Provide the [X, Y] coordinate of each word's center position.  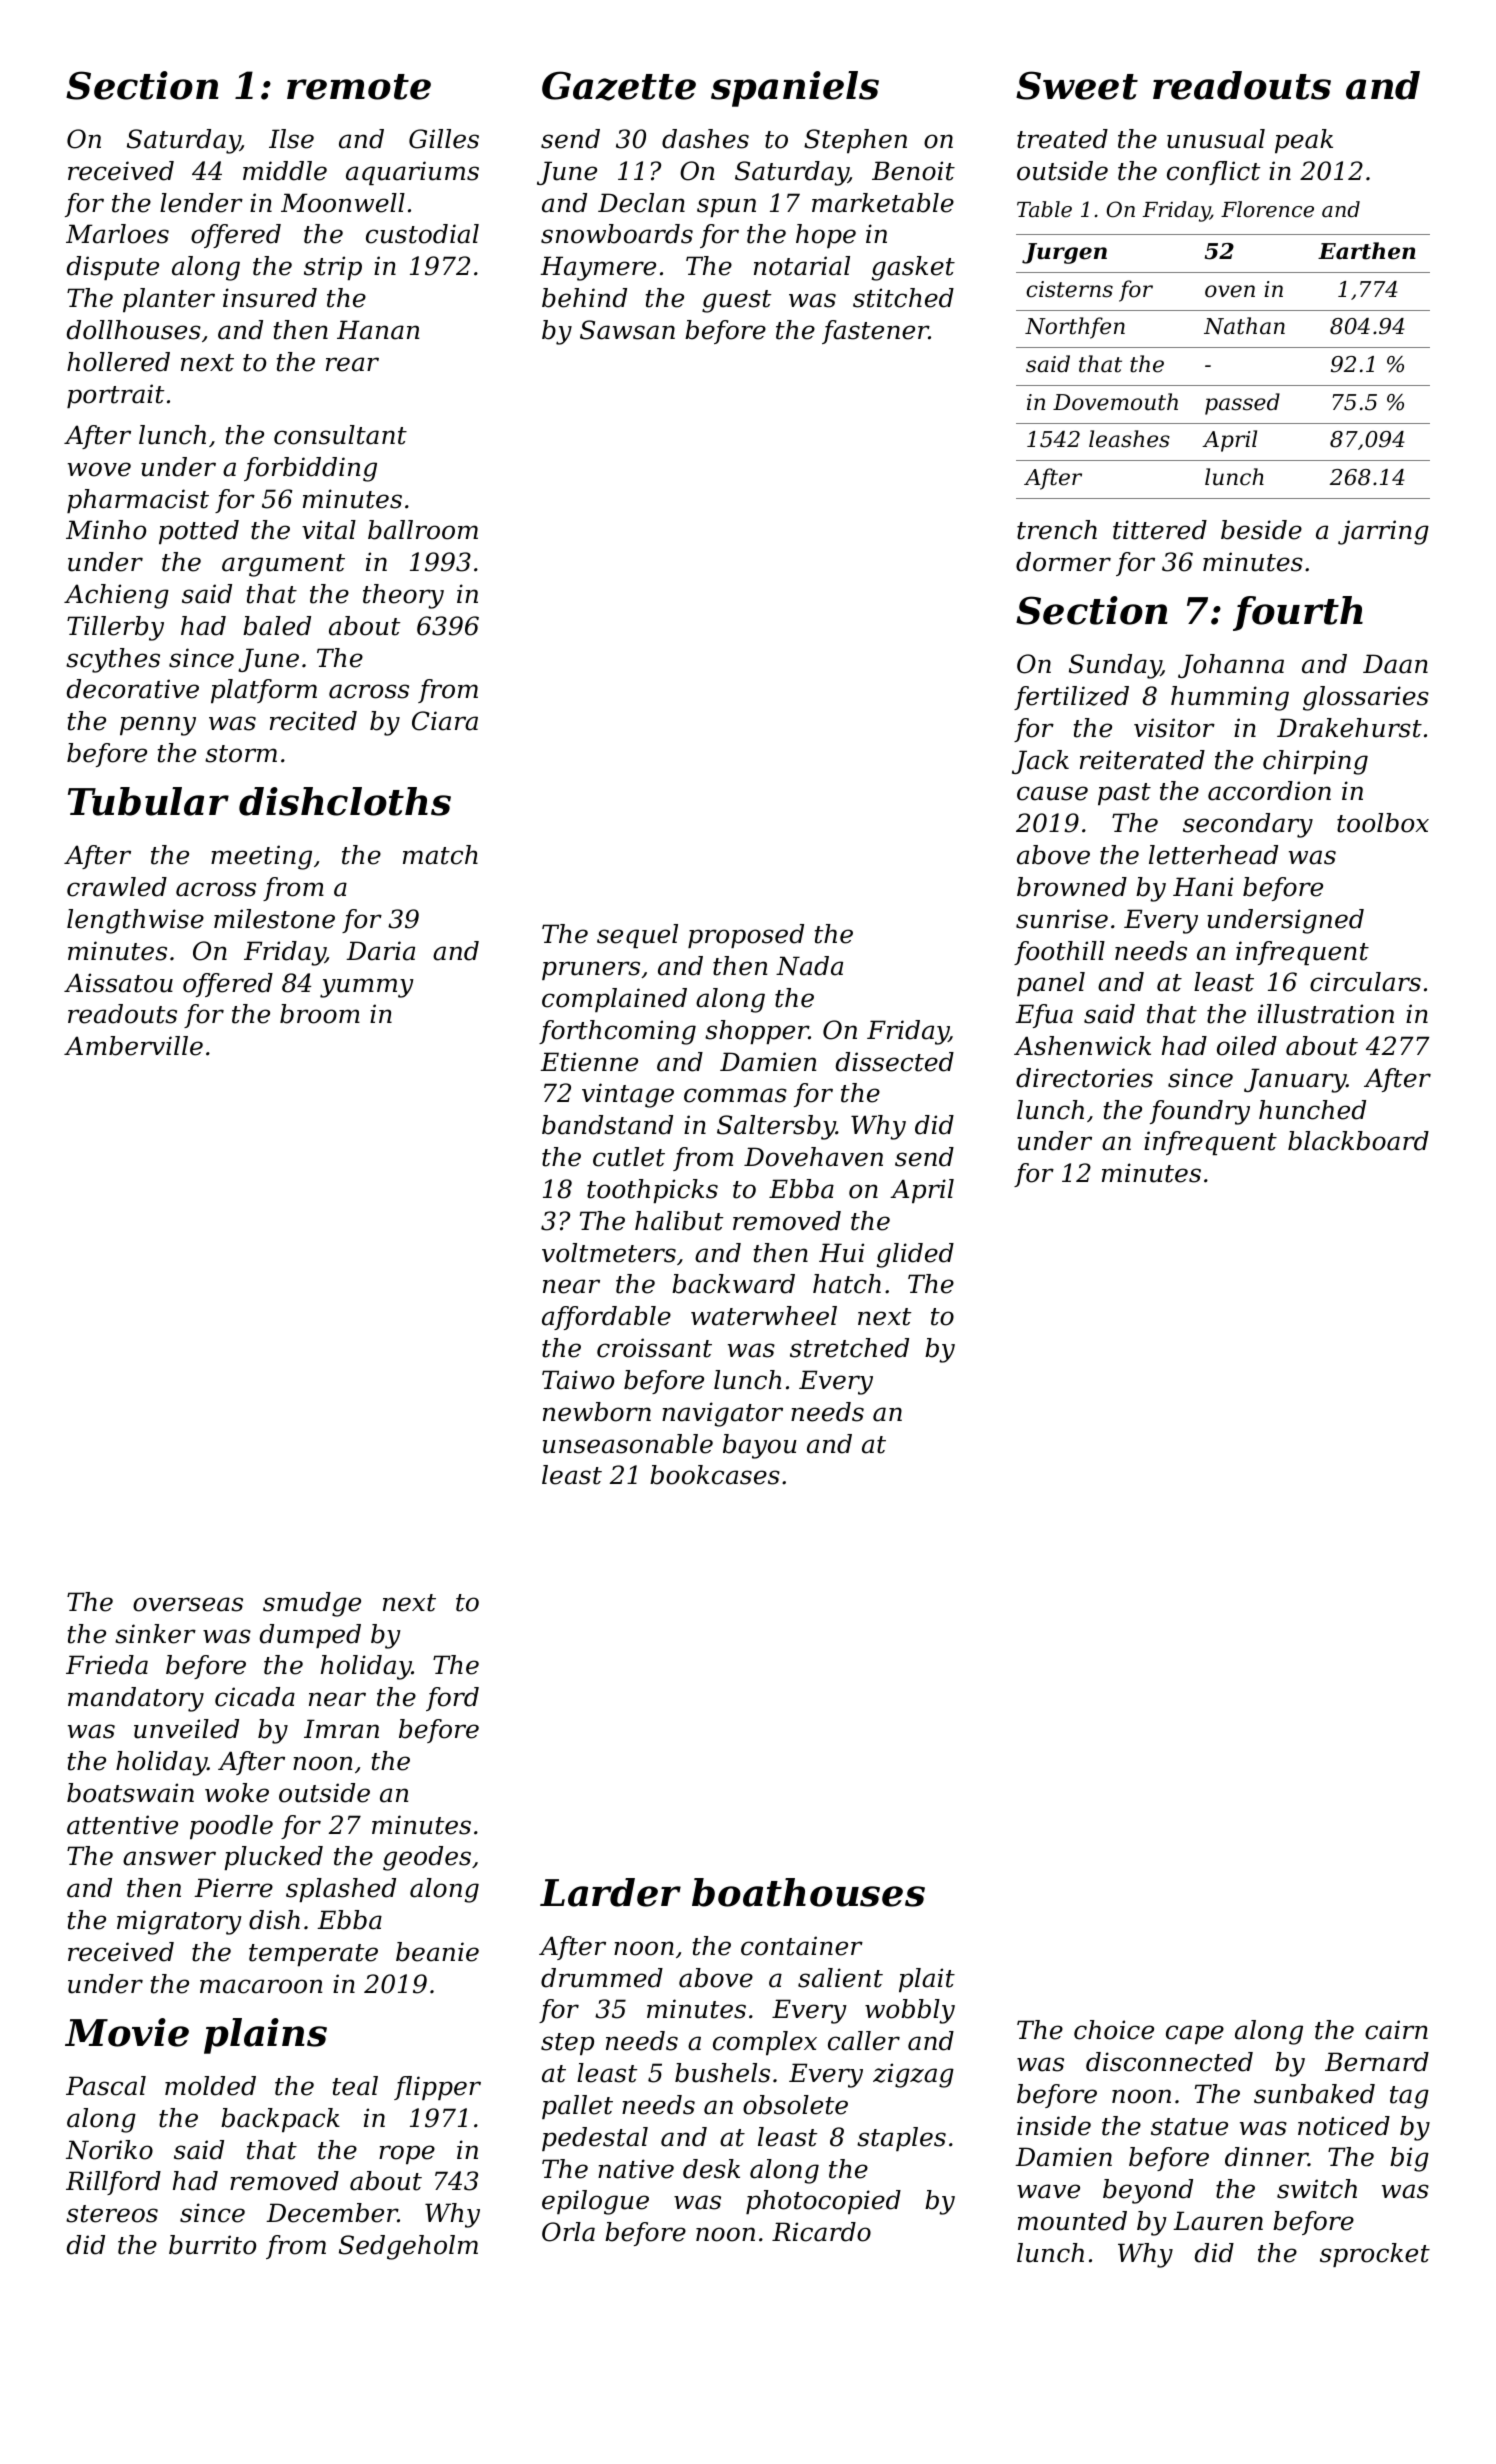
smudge [312, 1604]
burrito [212, 2245]
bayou [760, 1446]
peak [1304, 141]
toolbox [1383, 823]
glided [915, 1255]
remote [359, 87]
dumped [310, 1636]
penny [158, 726]
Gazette [619, 86]
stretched [849, 1348]
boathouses [808, 1892]
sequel [637, 936]
